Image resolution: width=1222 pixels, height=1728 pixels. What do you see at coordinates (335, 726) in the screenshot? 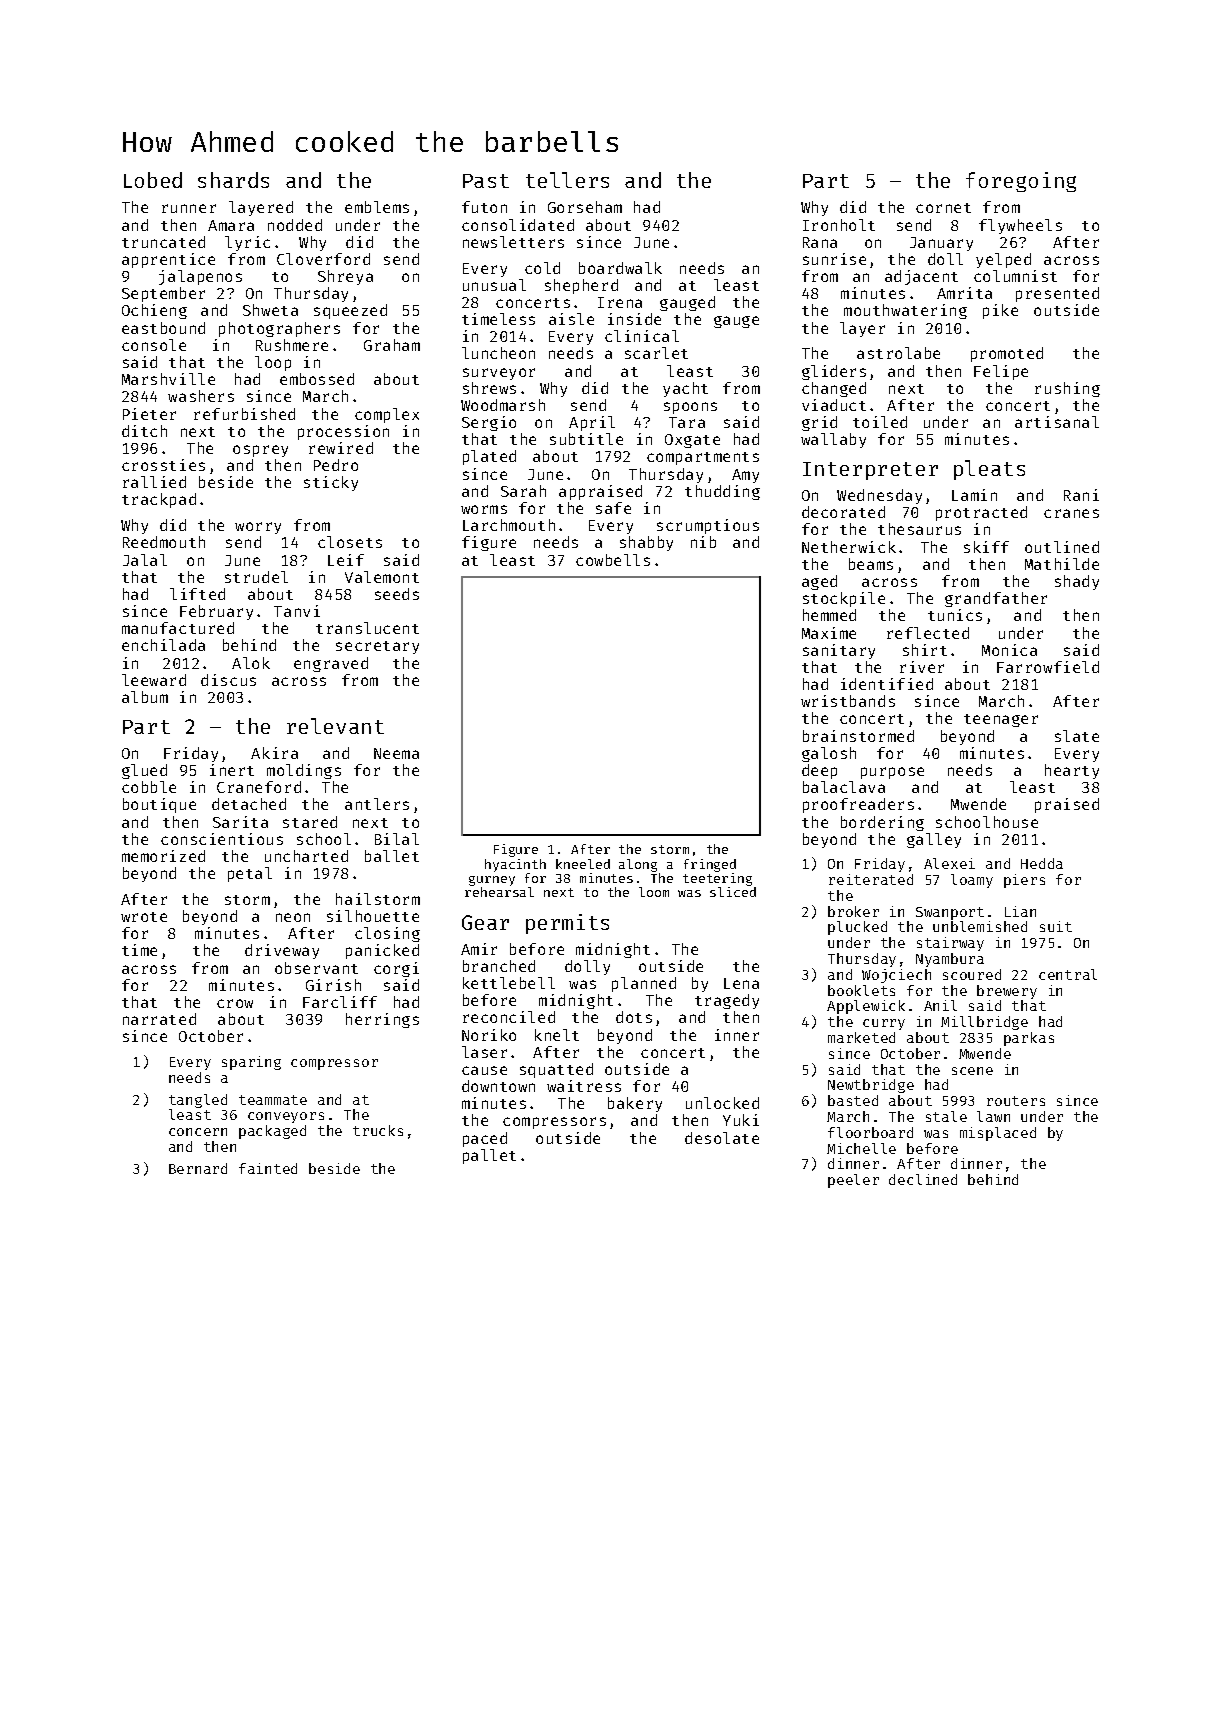
I see `relevant` at bounding box center [335, 726].
